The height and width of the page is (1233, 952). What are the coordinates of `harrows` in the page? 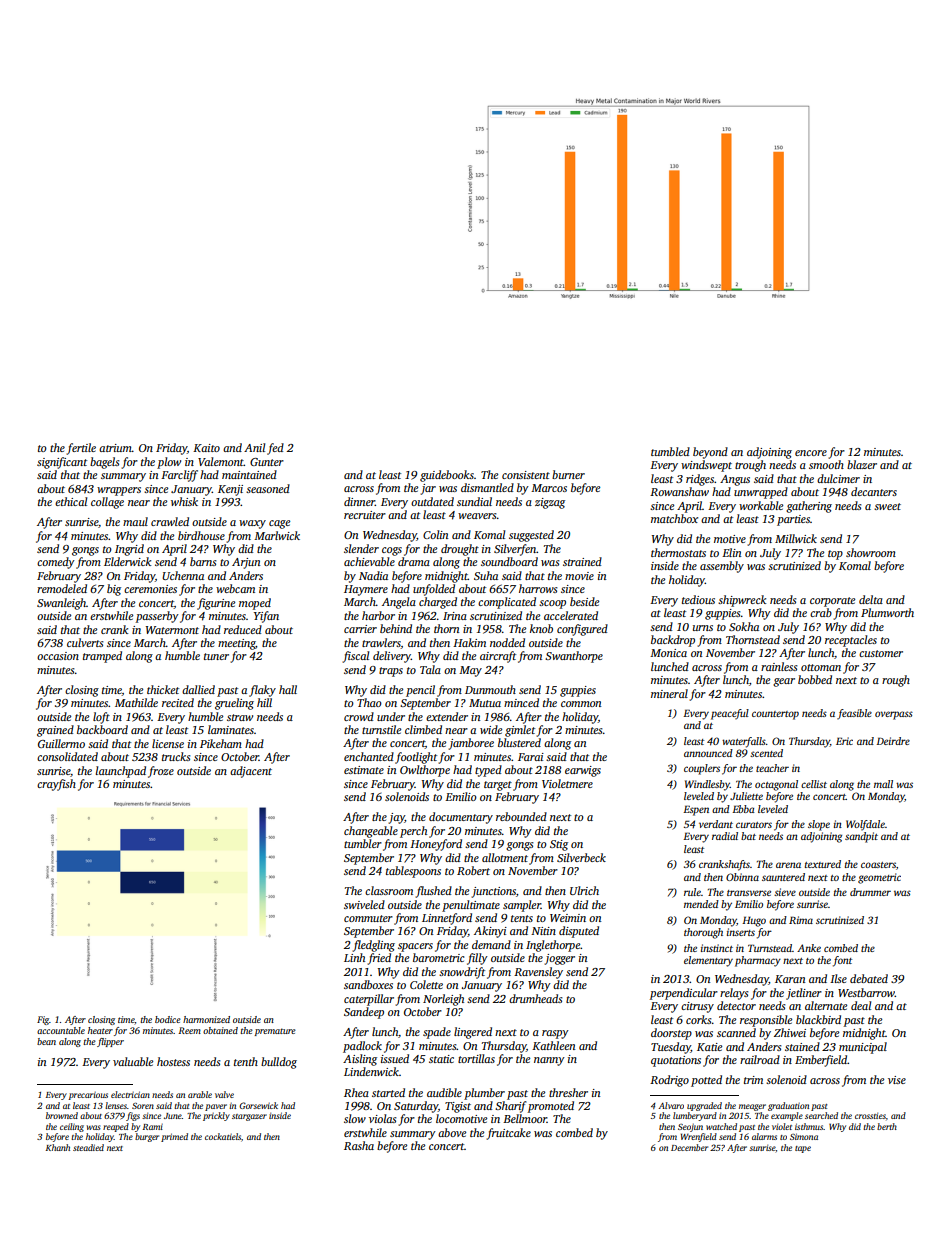 It's located at (538, 588).
